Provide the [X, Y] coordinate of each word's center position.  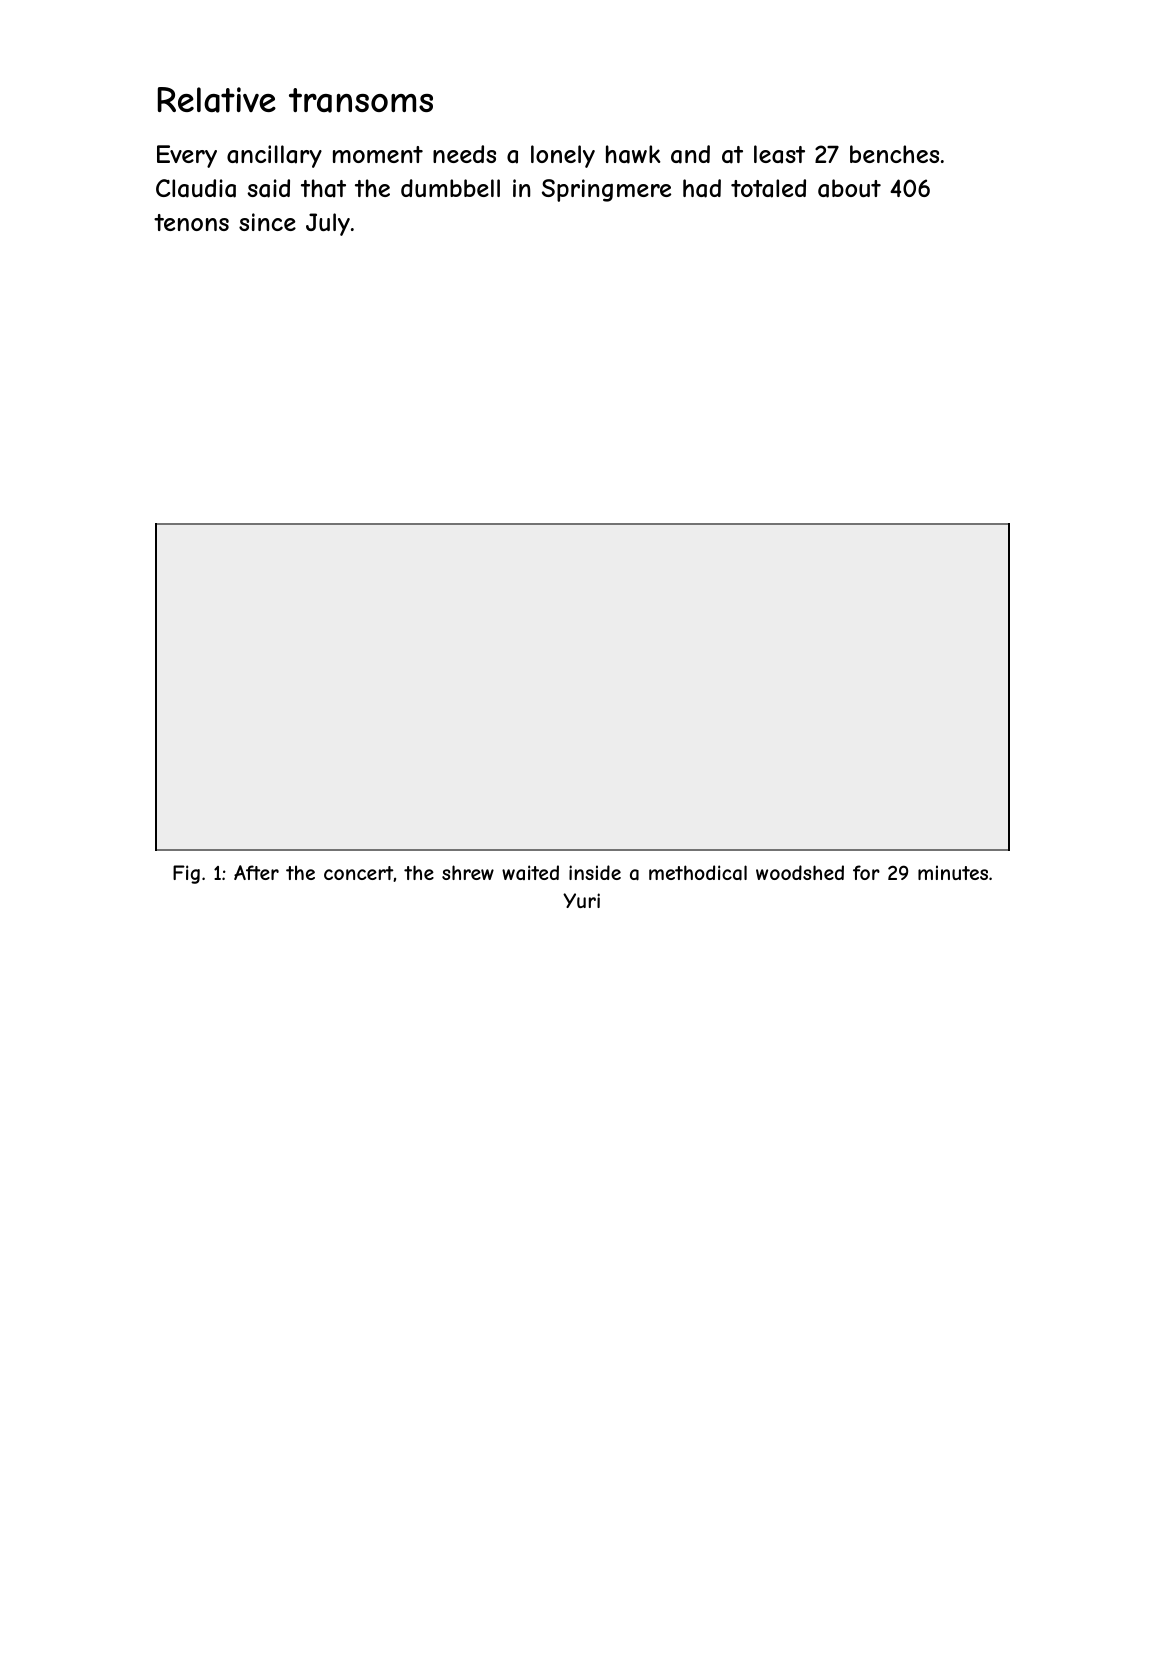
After [256, 872]
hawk [633, 154]
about [849, 188]
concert [359, 873]
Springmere [606, 190]
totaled [768, 188]
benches [894, 154]
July [328, 224]
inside [595, 872]
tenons [191, 222]
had [702, 188]
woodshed [800, 872]
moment [378, 154]
